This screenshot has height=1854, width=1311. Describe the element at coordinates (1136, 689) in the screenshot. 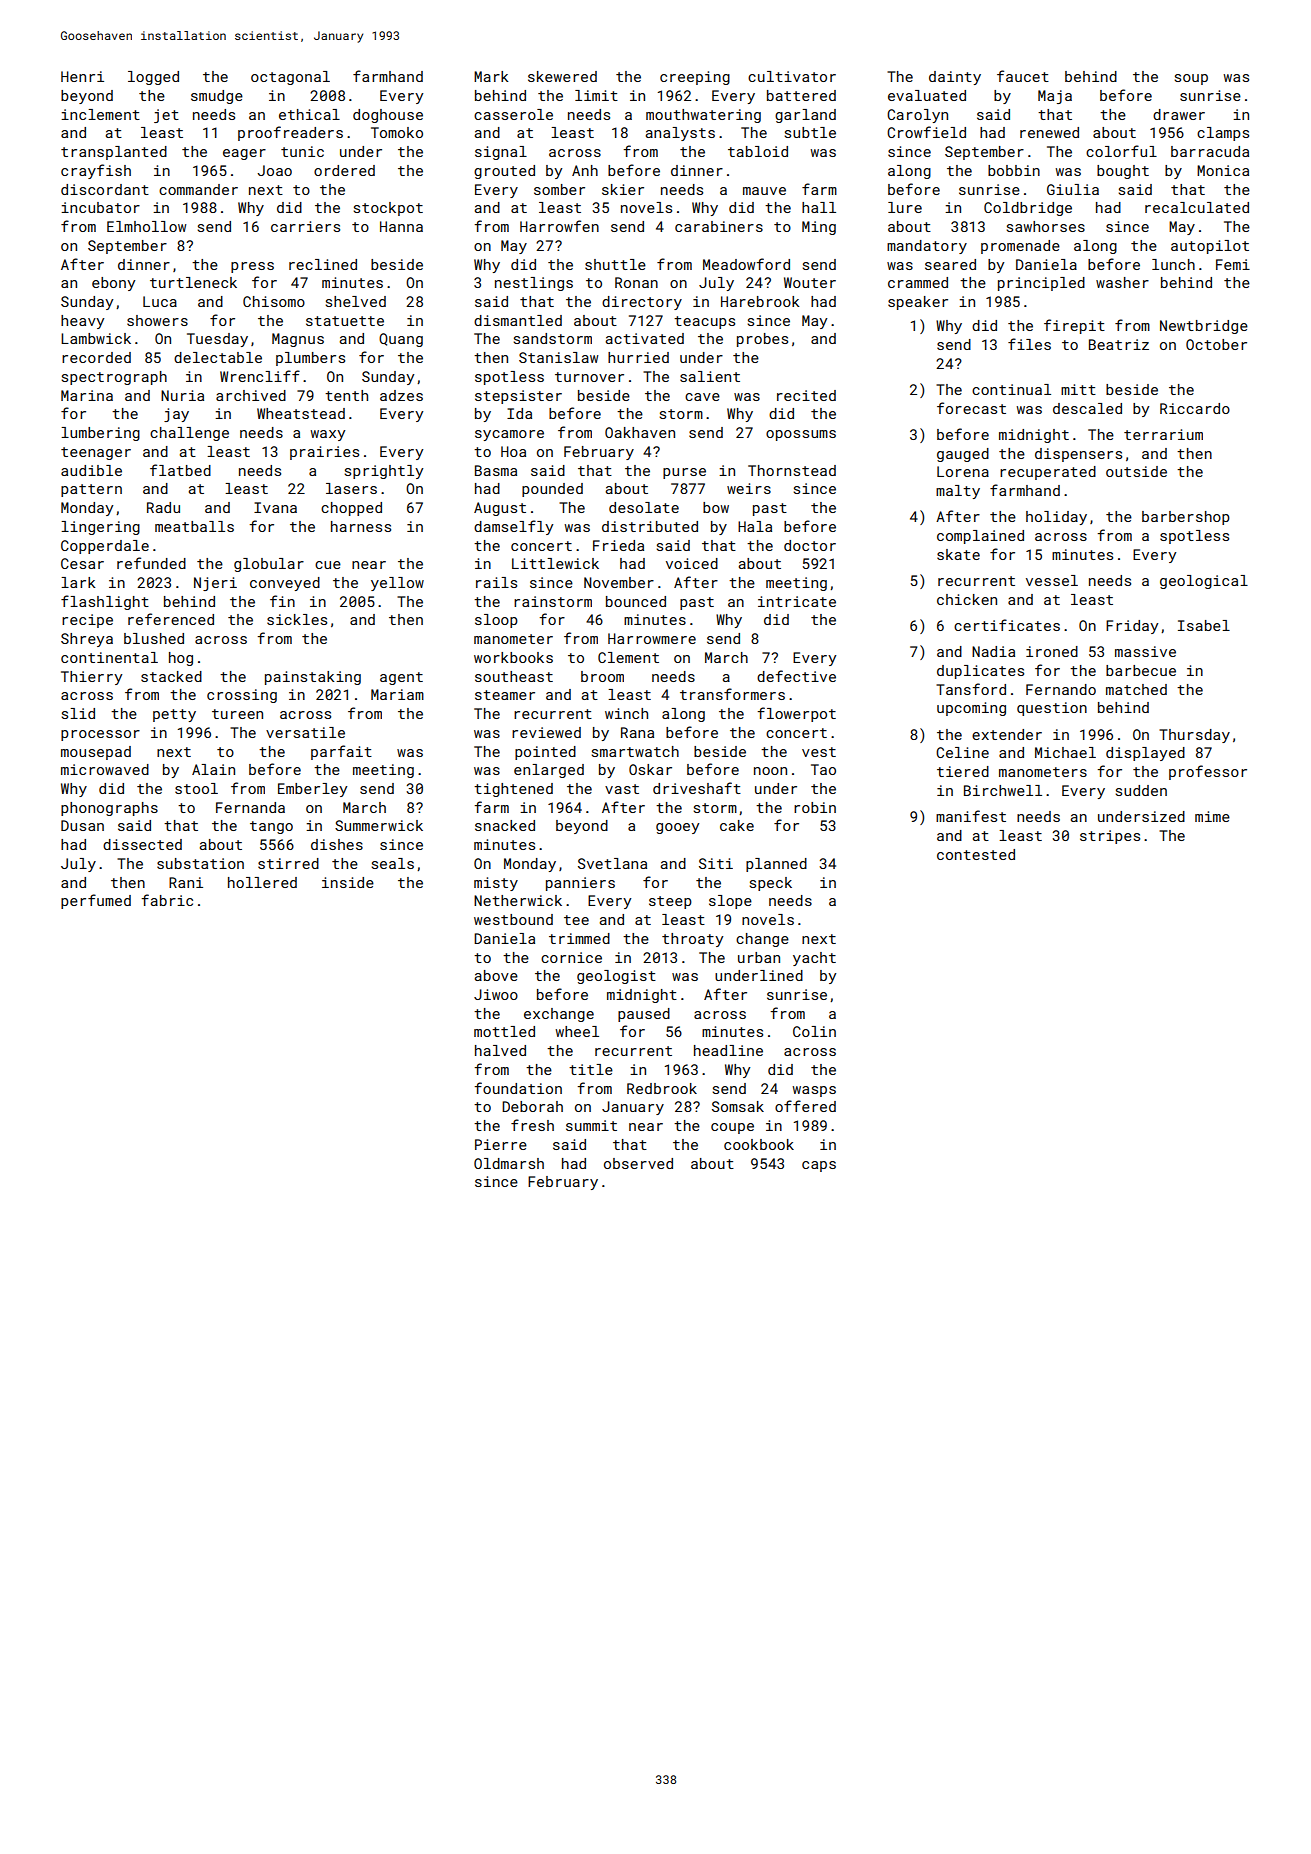

I see `matched` at that location.
